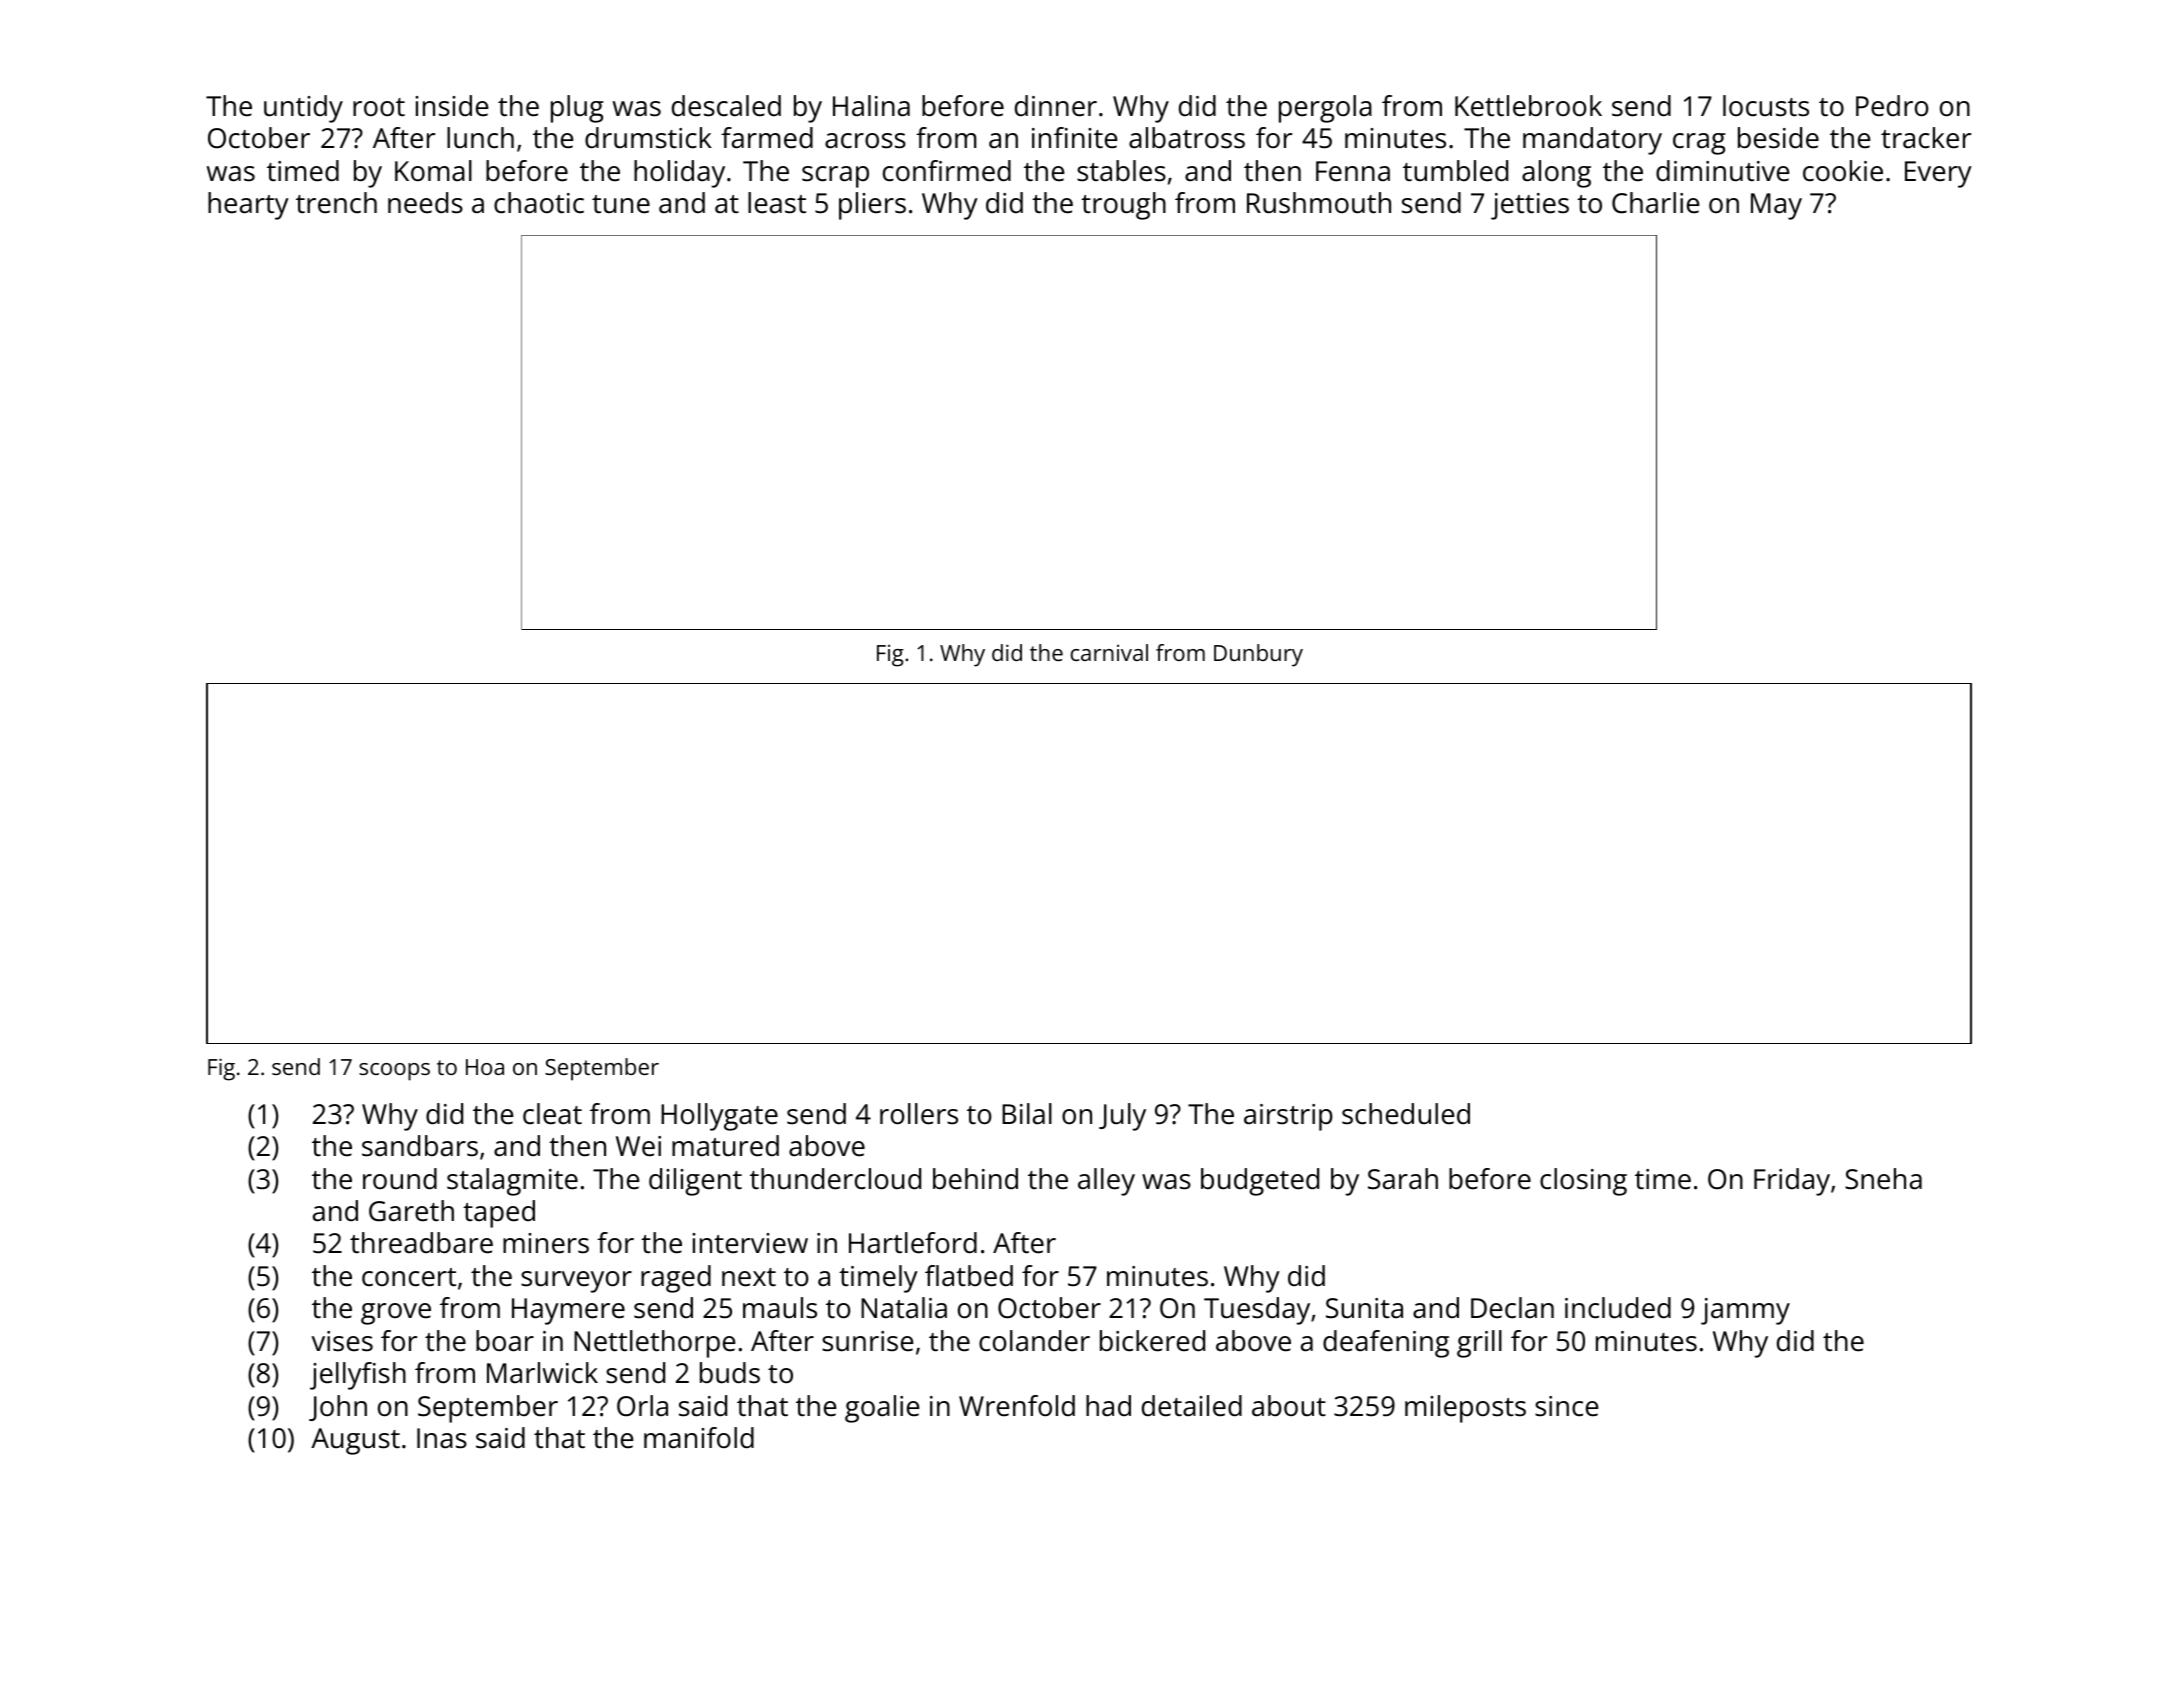  I want to click on concert, so click(409, 1277).
